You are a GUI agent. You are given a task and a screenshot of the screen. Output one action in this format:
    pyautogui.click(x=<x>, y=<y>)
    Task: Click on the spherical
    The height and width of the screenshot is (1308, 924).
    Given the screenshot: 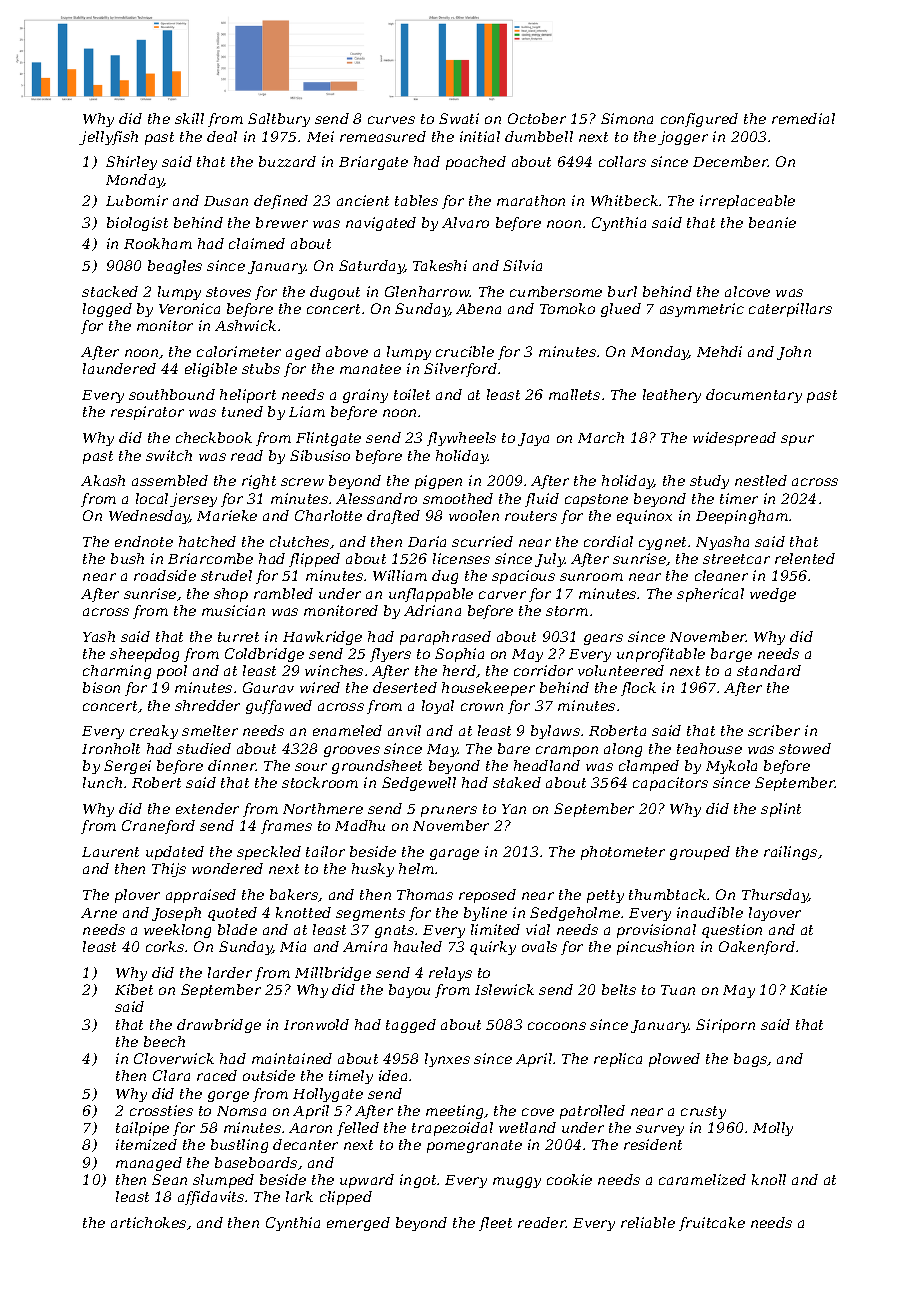 What is the action you would take?
    pyautogui.click(x=710, y=595)
